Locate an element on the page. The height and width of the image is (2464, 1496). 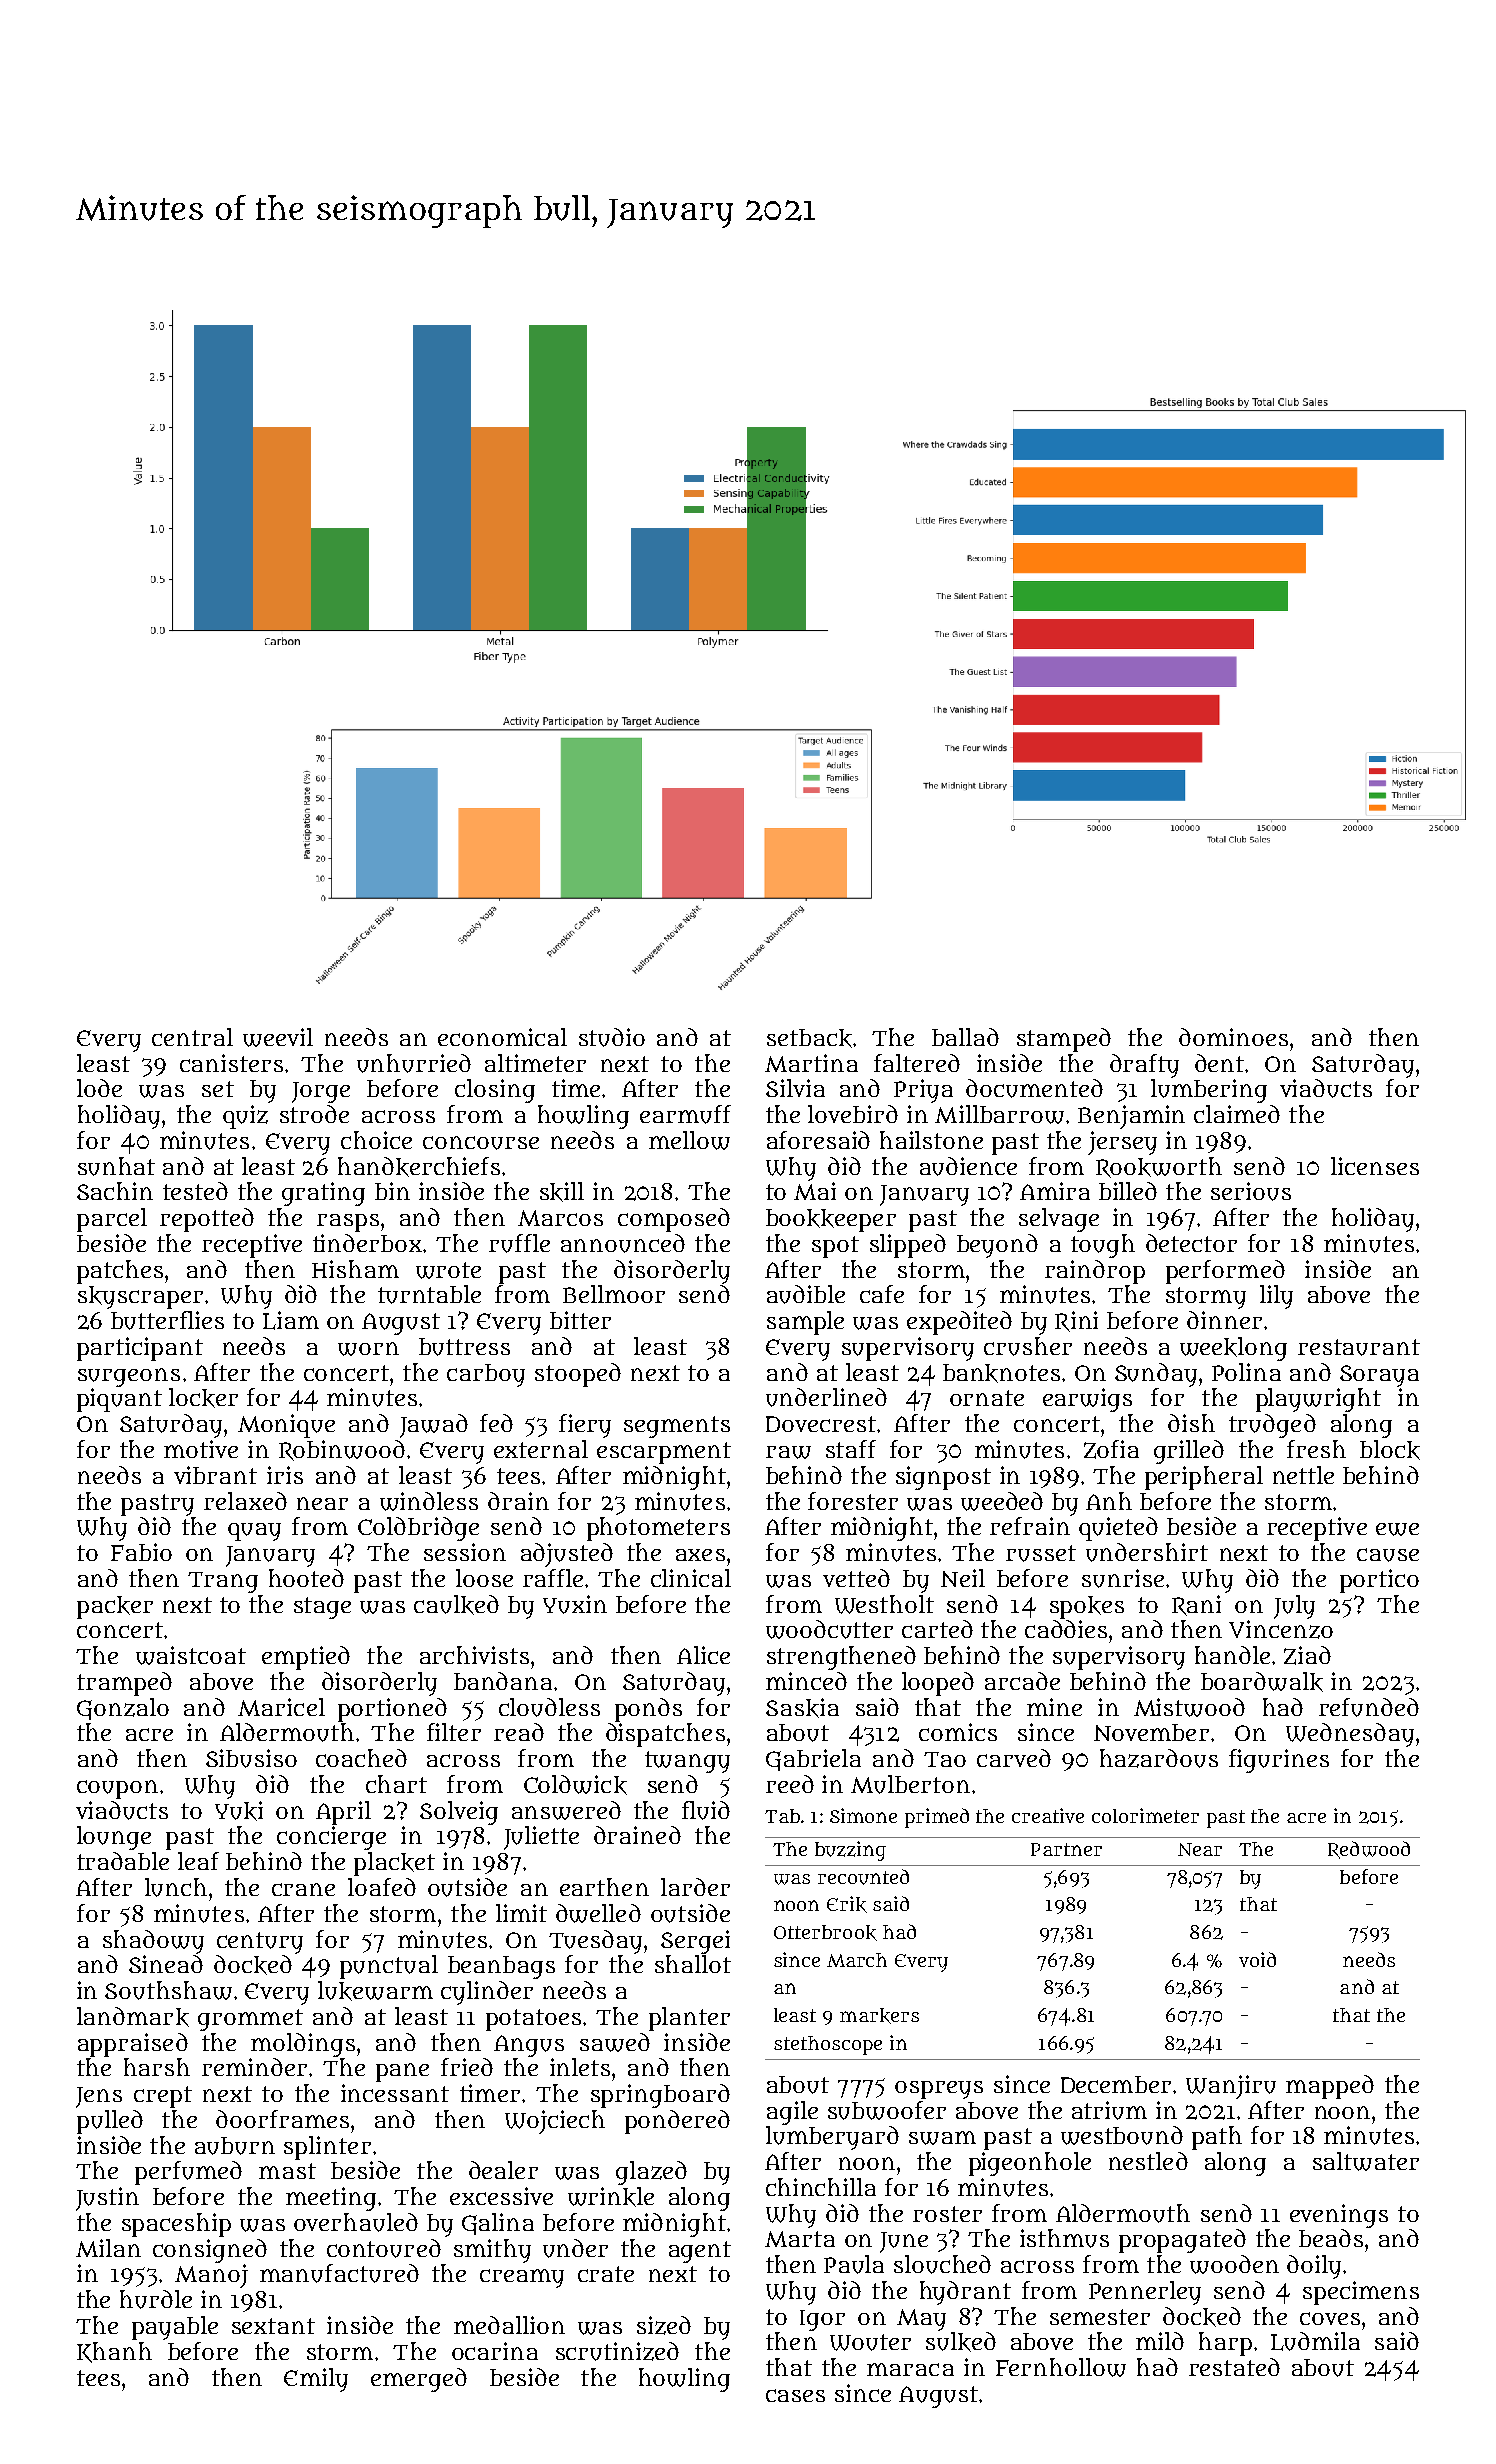
shadowy is located at coordinates (153, 1942).
